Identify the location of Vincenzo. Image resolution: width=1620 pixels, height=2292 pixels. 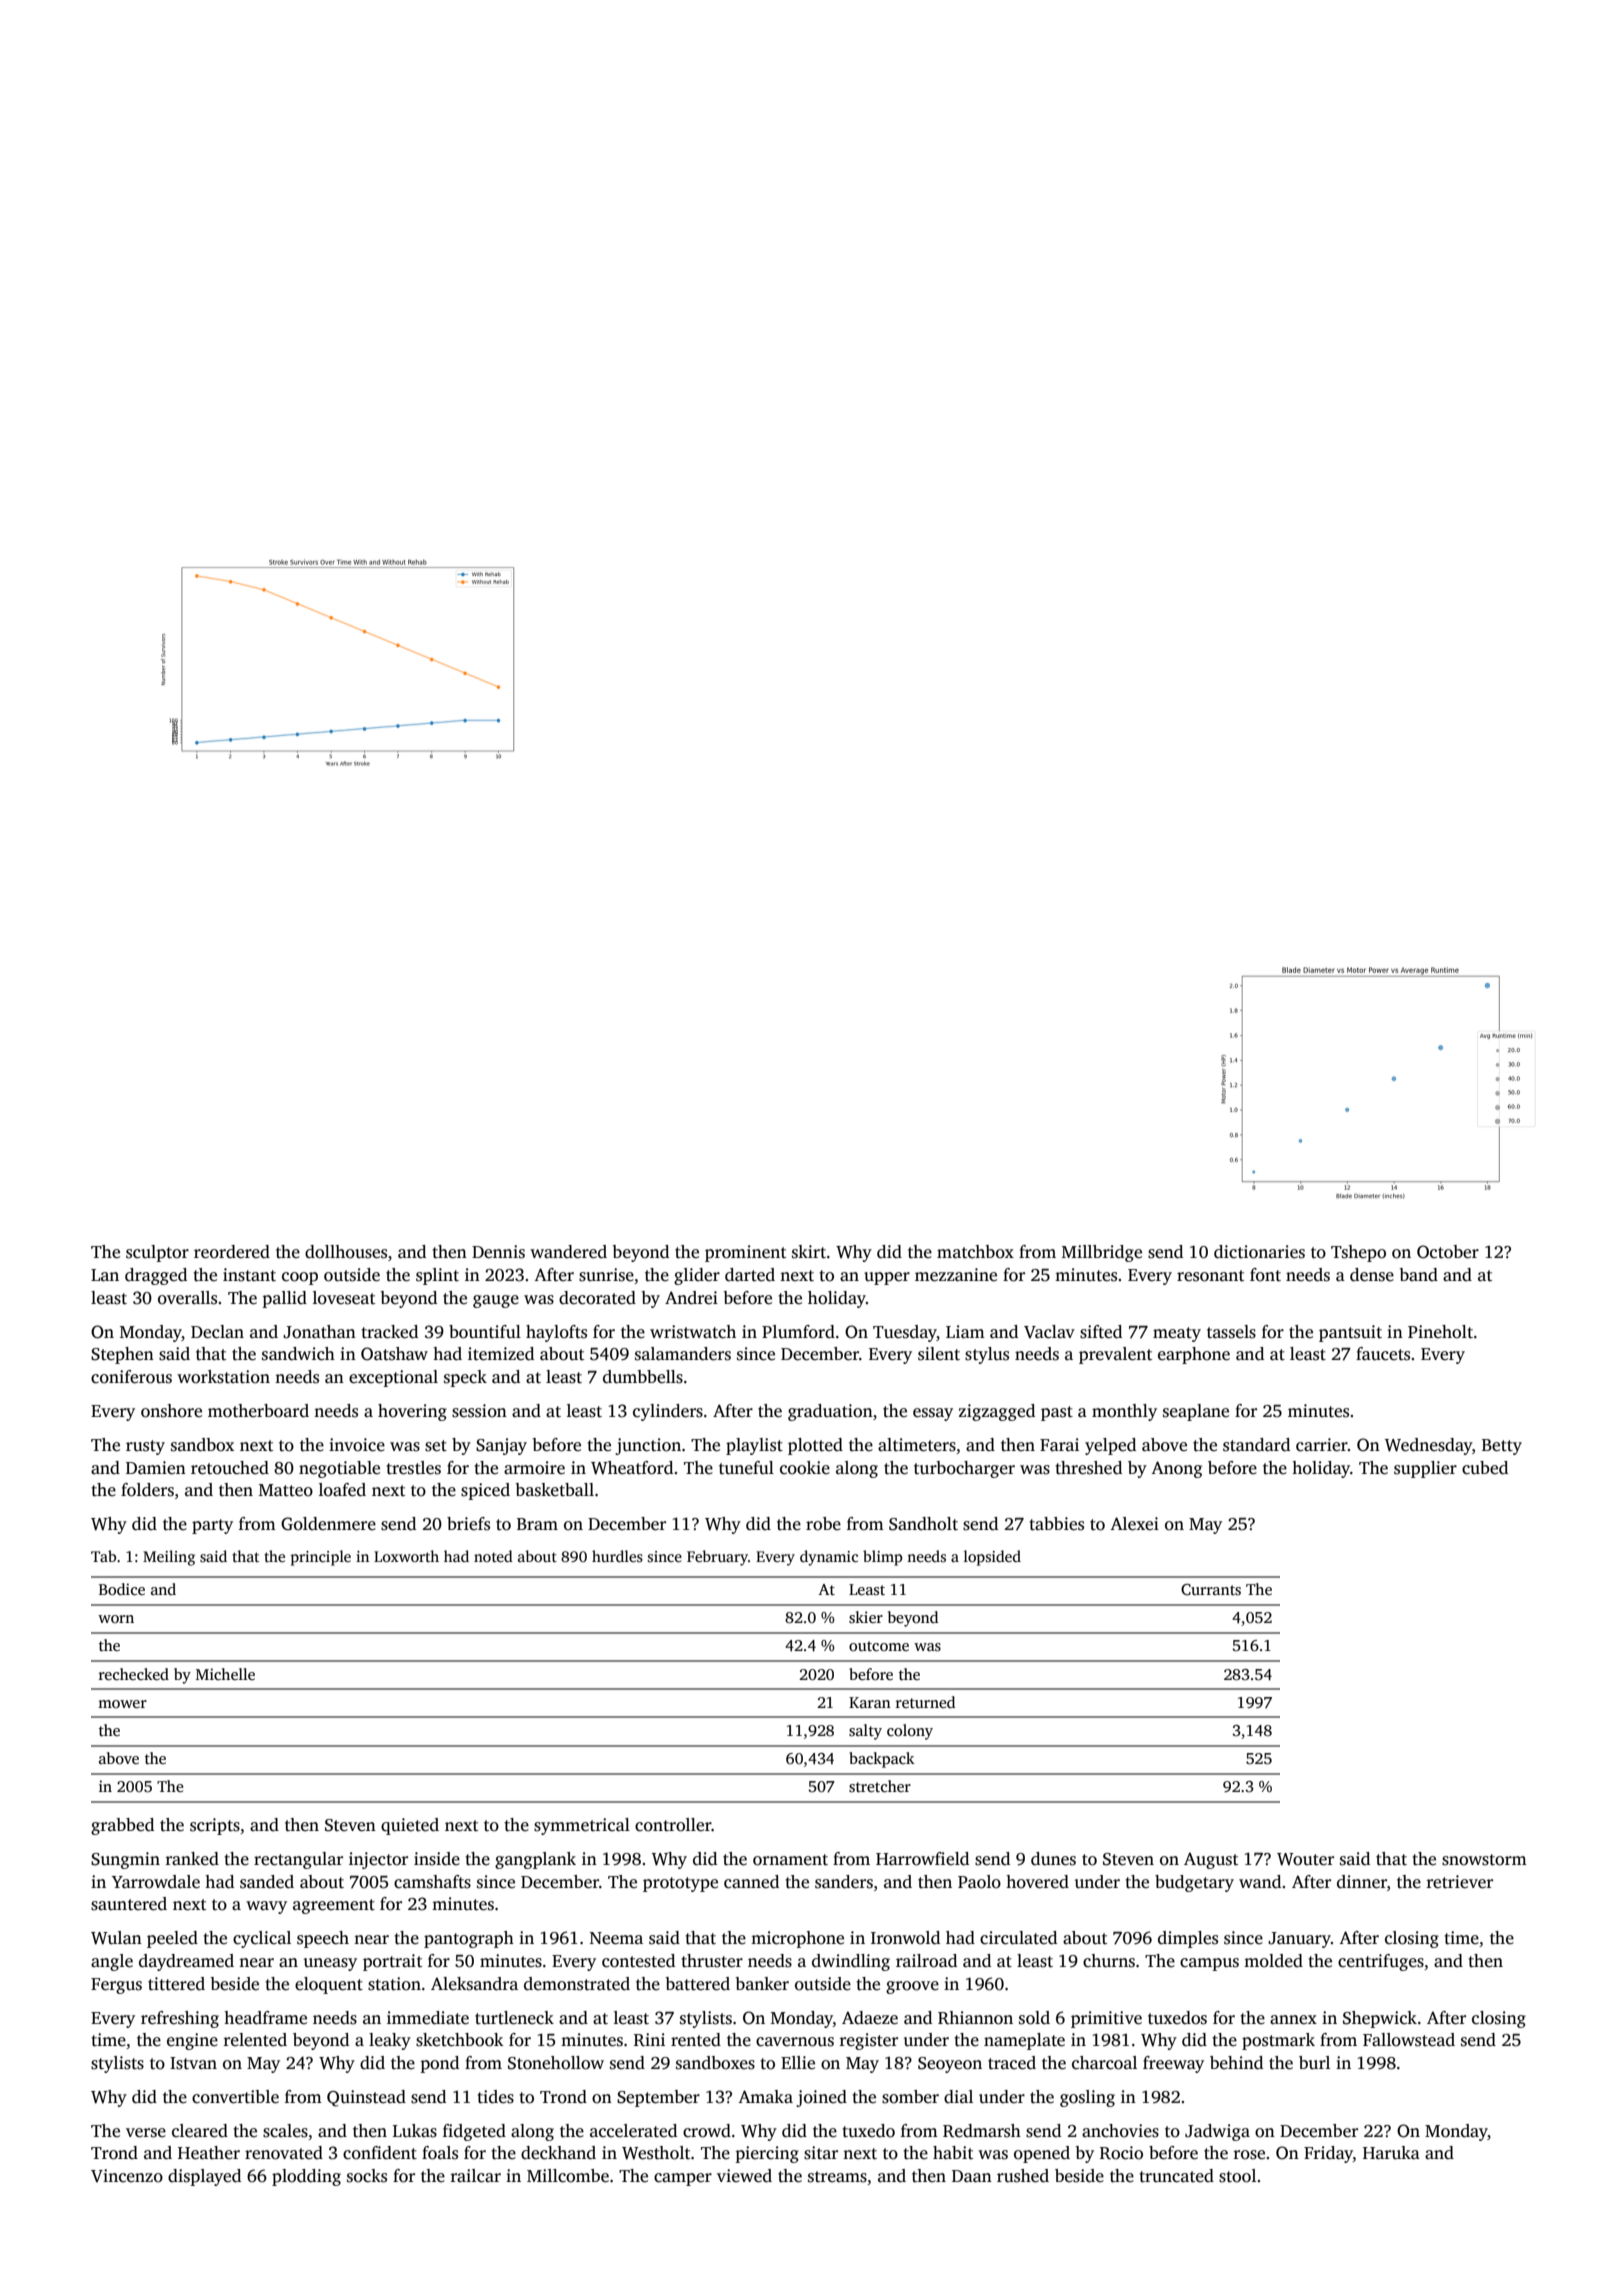
(127, 2176).
